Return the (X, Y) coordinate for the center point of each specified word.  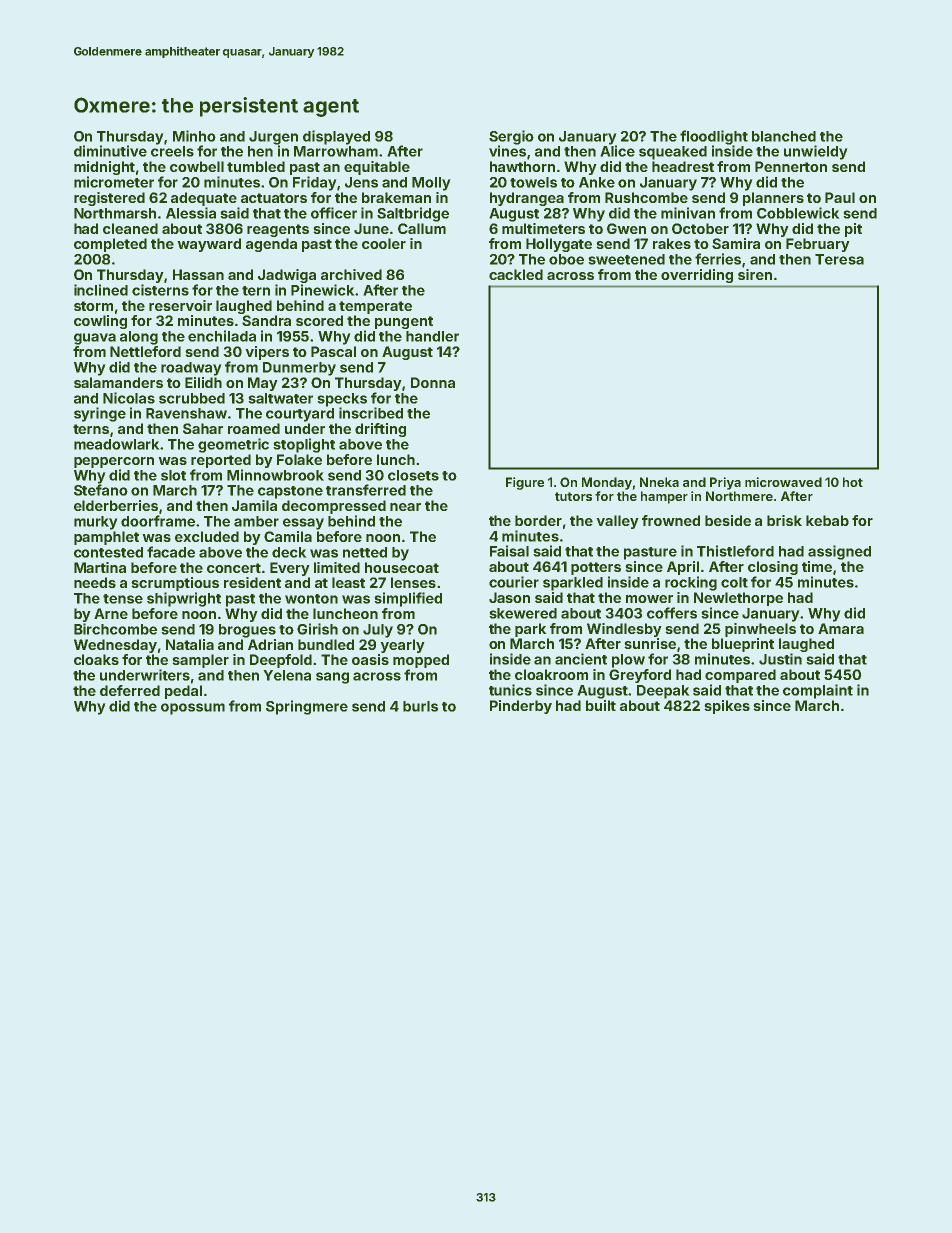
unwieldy (816, 152)
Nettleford (145, 351)
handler (432, 336)
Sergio (511, 137)
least (348, 582)
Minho (194, 136)
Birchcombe (115, 629)
